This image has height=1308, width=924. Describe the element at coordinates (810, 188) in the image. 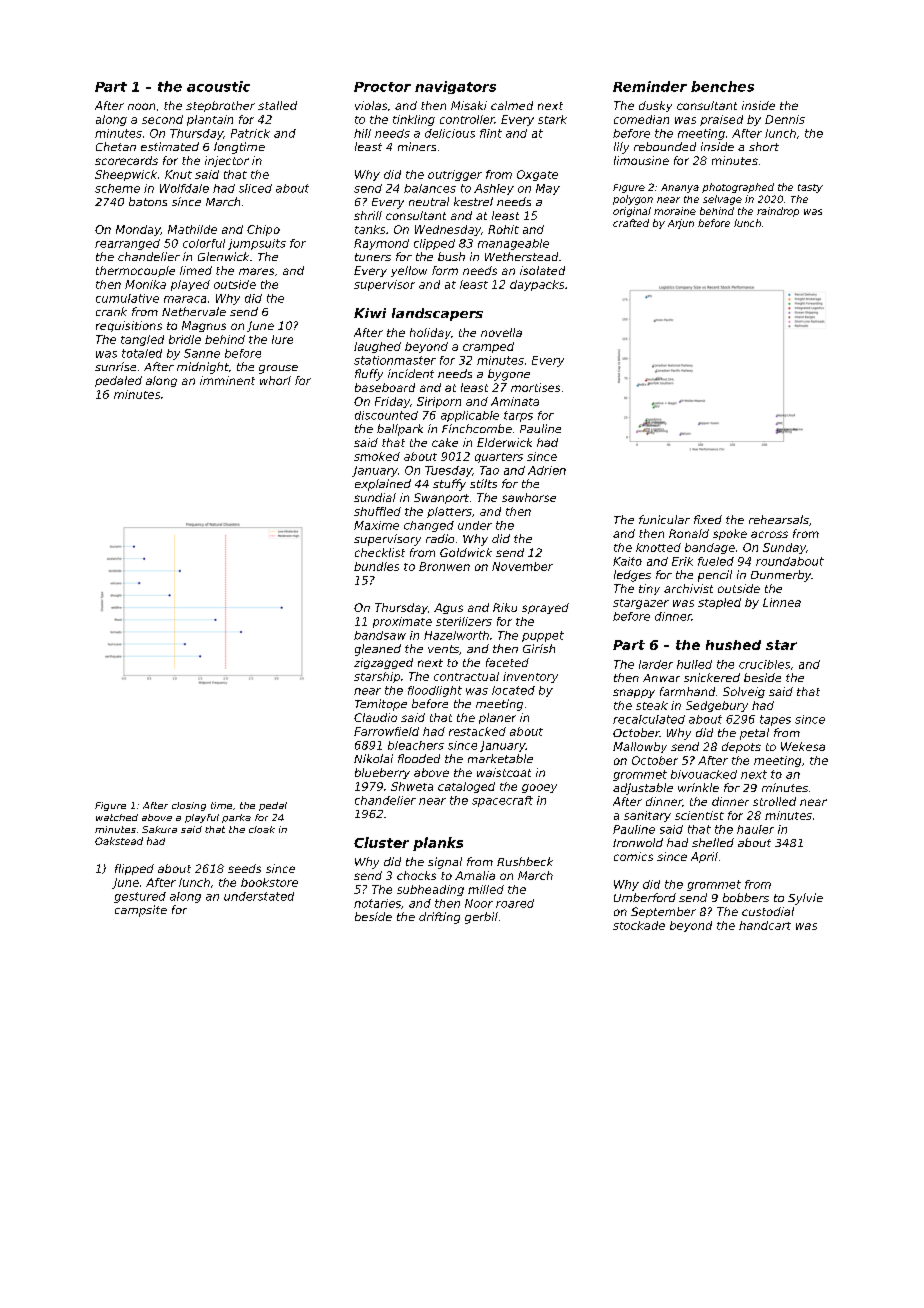

I see `tasty` at that location.
